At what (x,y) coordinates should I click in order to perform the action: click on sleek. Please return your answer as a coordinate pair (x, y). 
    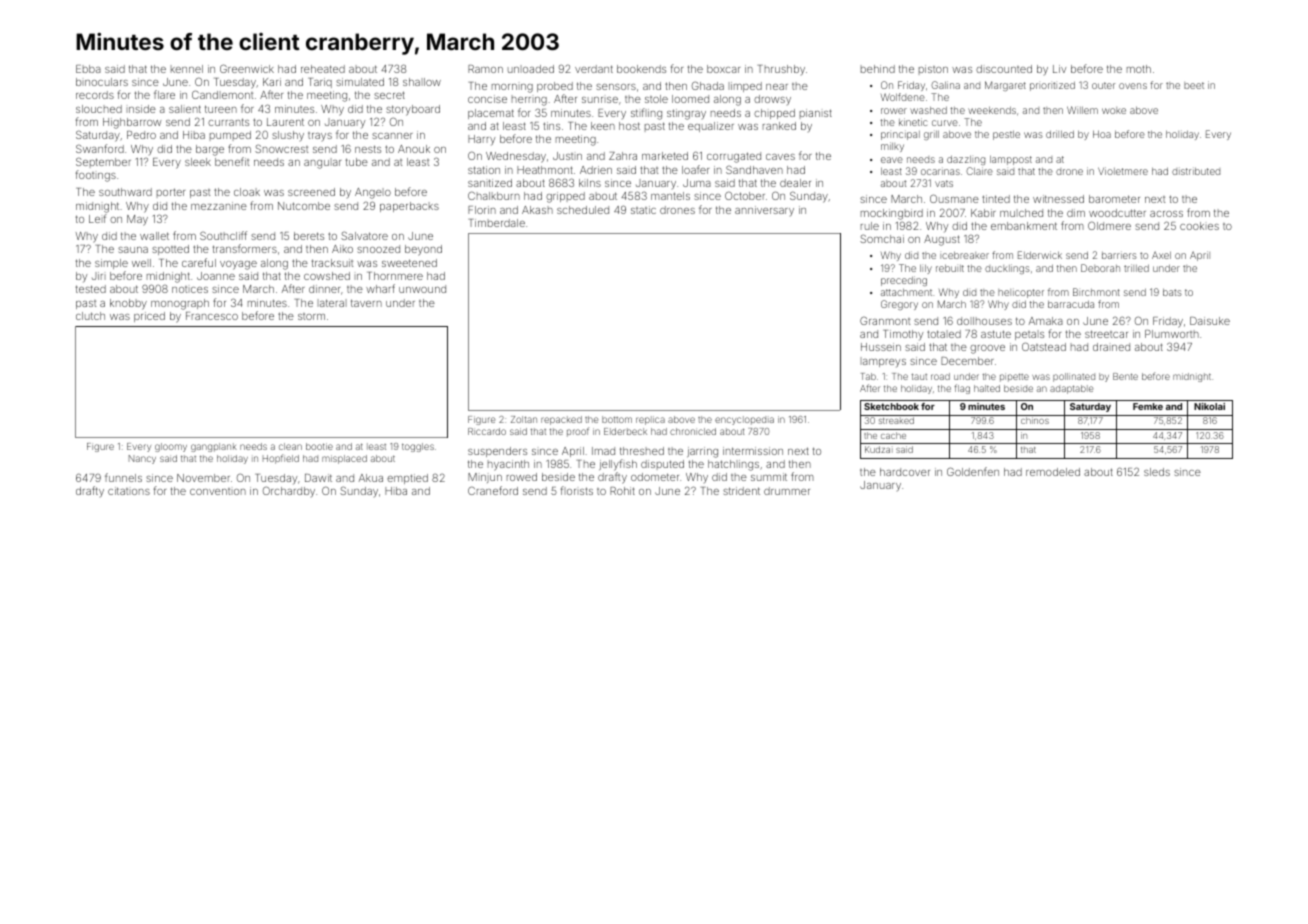
    Looking at the image, I should click on (198, 162).
